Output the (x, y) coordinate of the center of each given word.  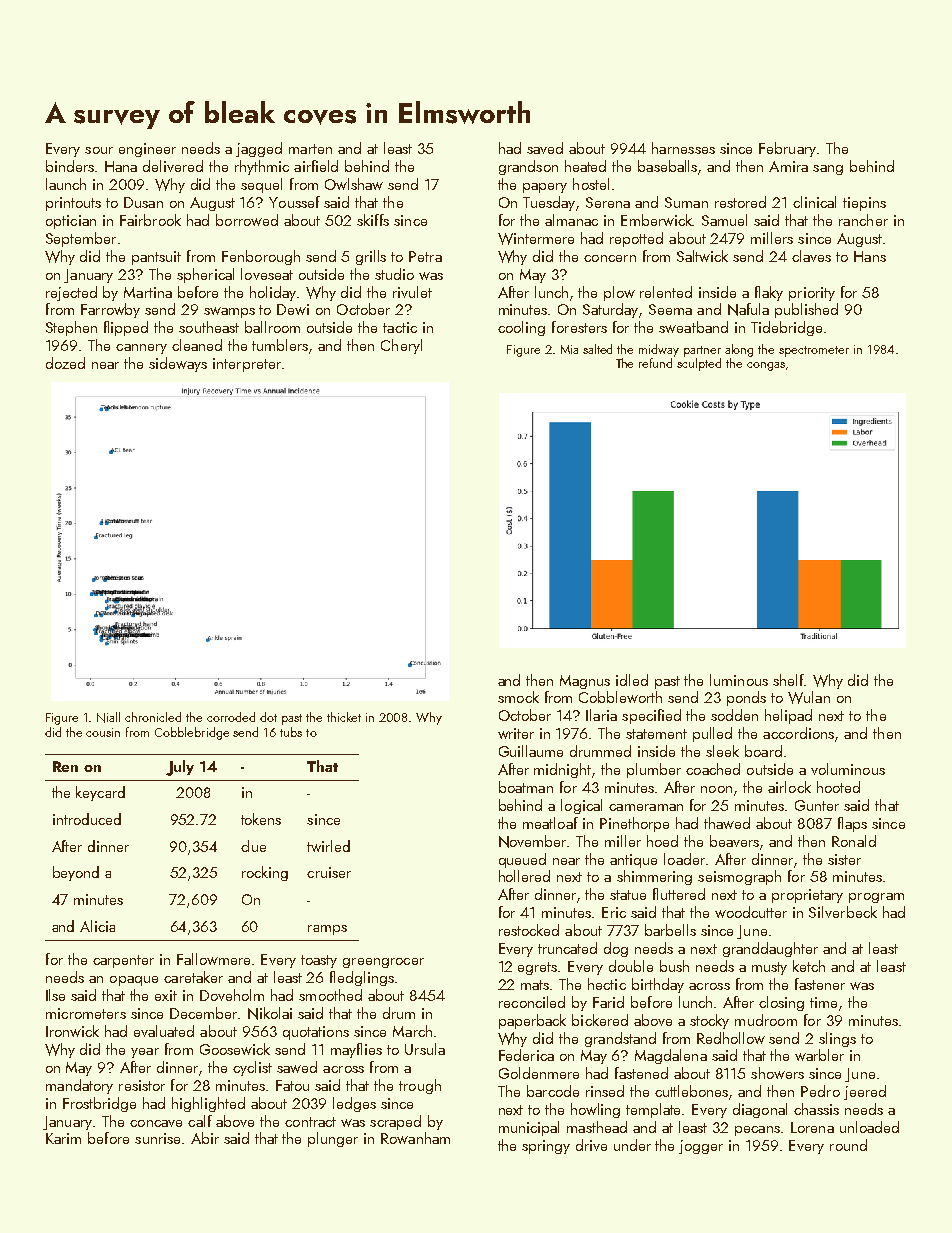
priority (812, 294)
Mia (569, 349)
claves (811, 256)
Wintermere (536, 239)
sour (99, 150)
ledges (354, 1104)
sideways (178, 364)
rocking (265, 873)
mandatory (79, 1086)
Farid (608, 1002)
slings (837, 1039)
